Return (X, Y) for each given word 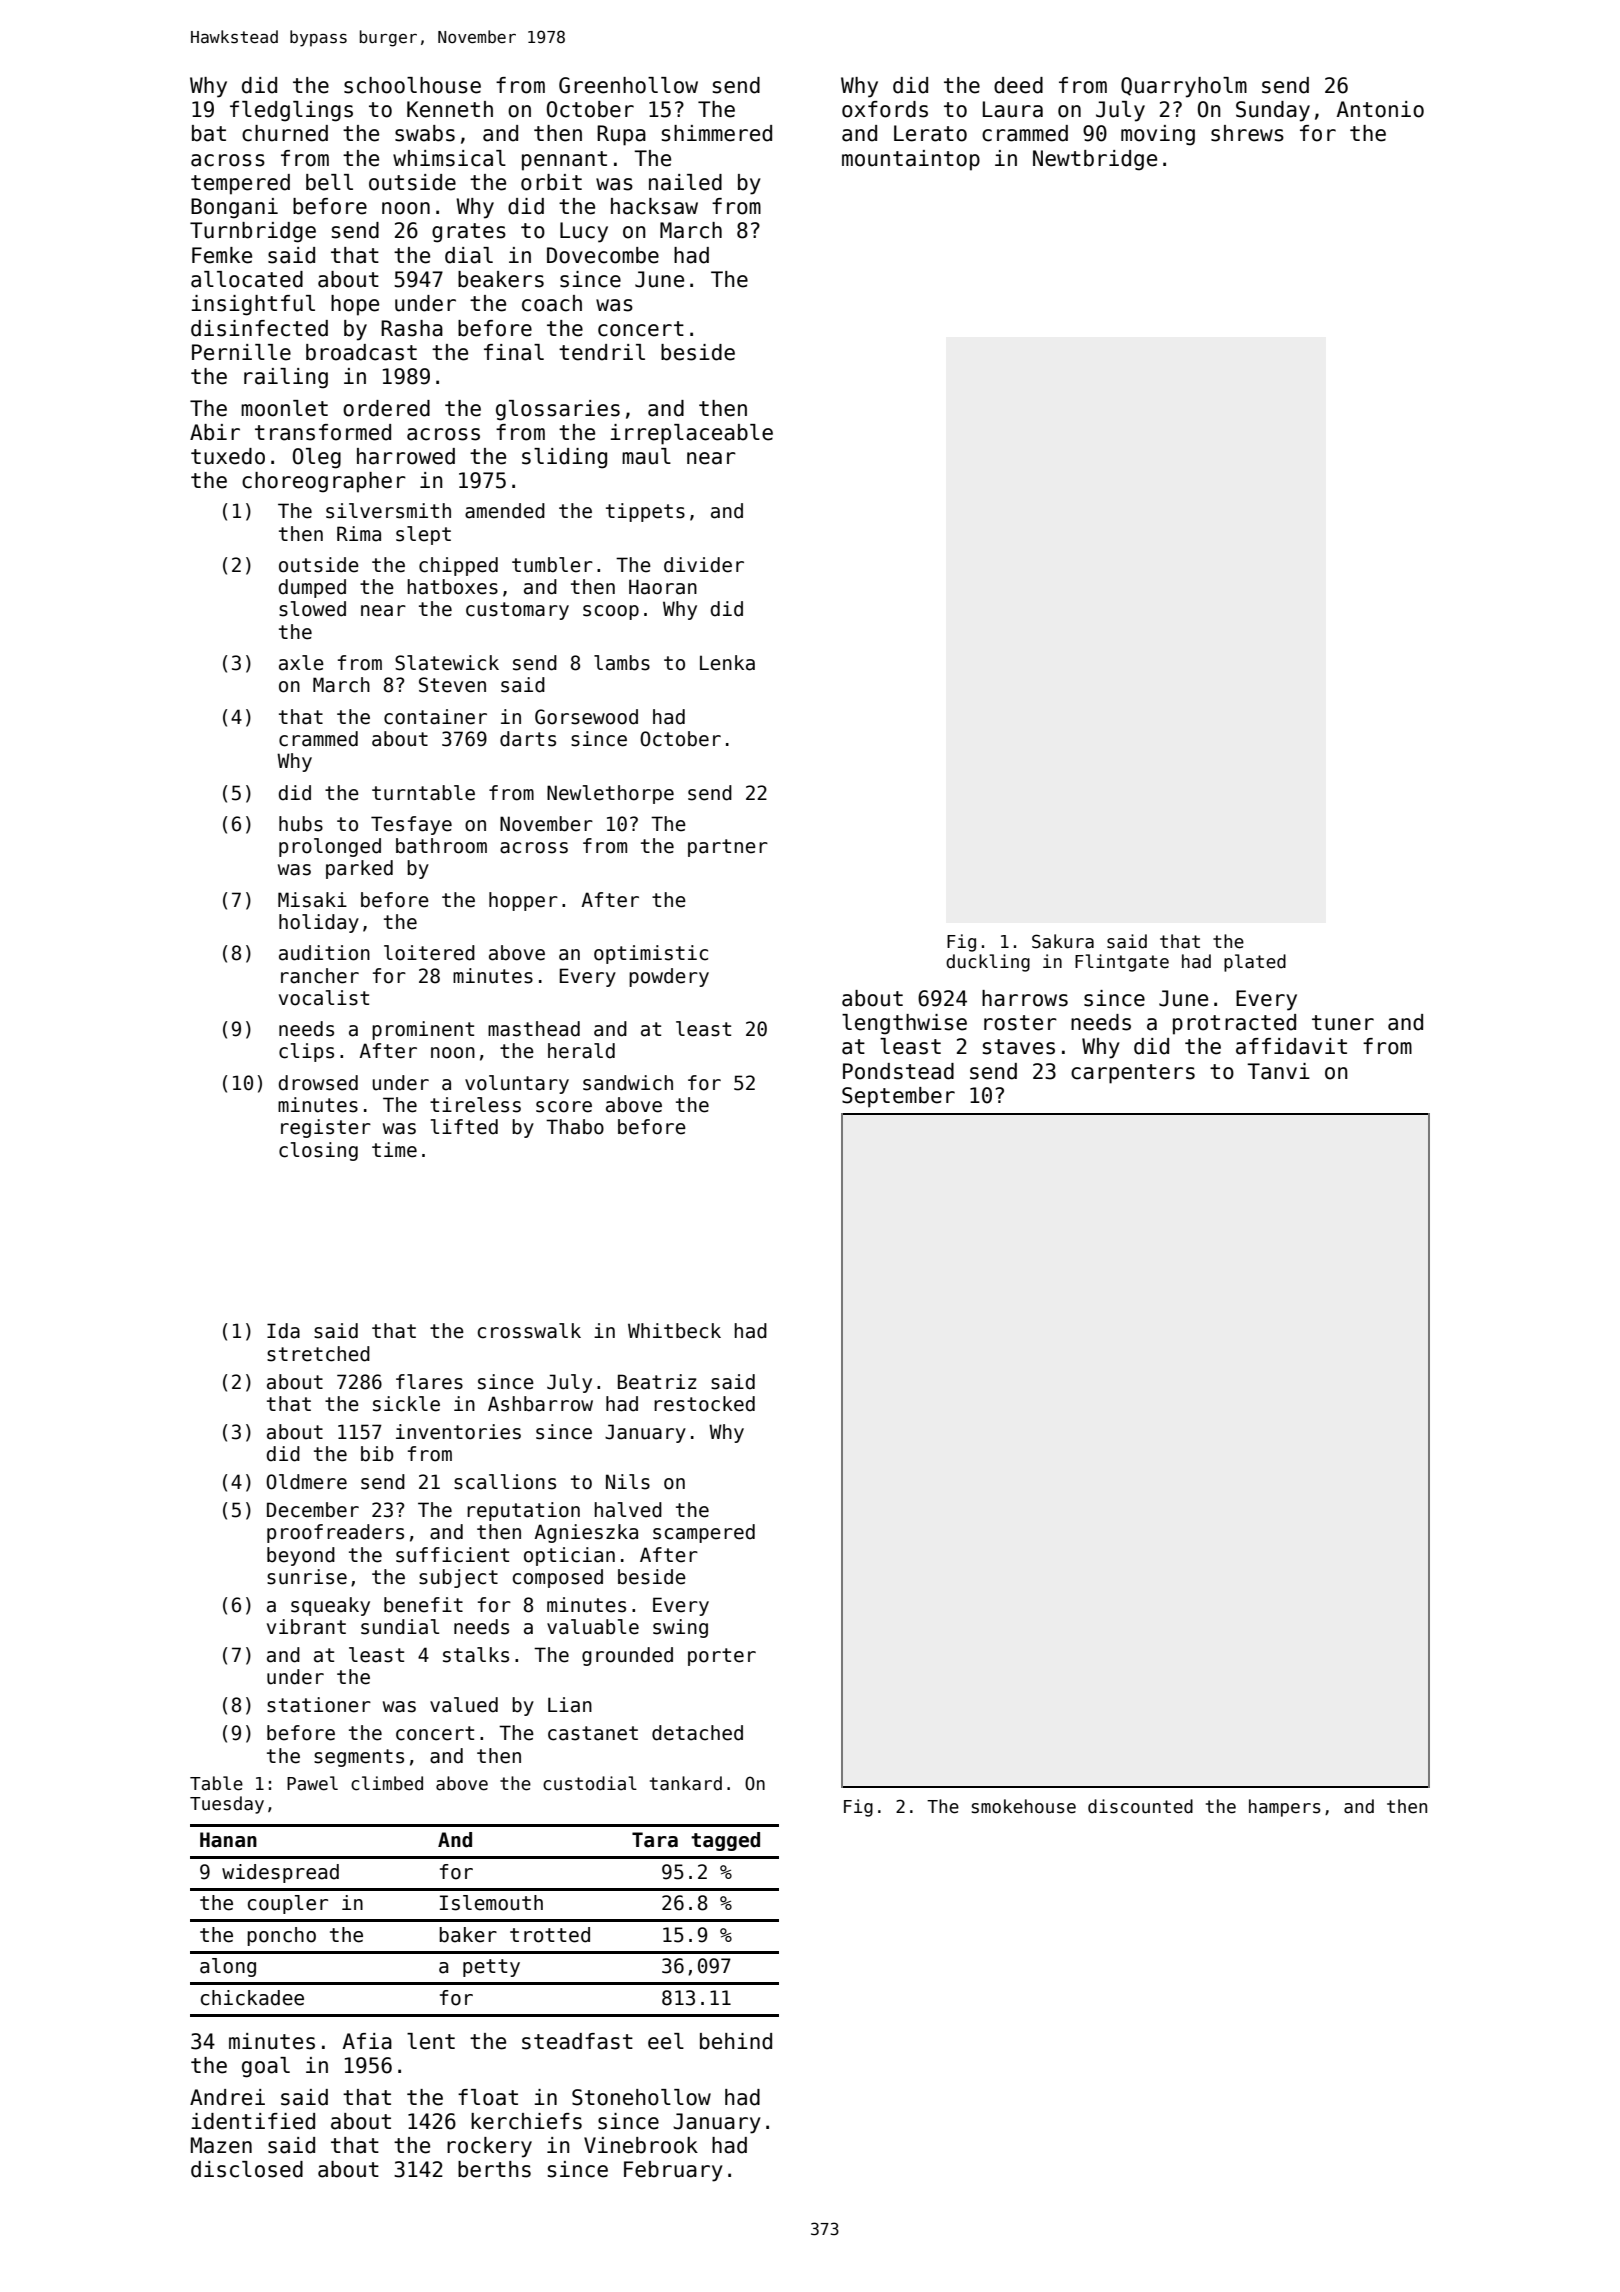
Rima (359, 534)
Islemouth (491, 1903)
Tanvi (1278, 1071)
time (394, 1150)
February (673, 2171)
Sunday (1273, 111)
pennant (564, 161)
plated (1255, 963)
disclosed (247, 2169)
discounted (1140, 1806)
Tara (655, 1840)
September (898, 1097)
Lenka (727, 663)
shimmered (717, 133)
